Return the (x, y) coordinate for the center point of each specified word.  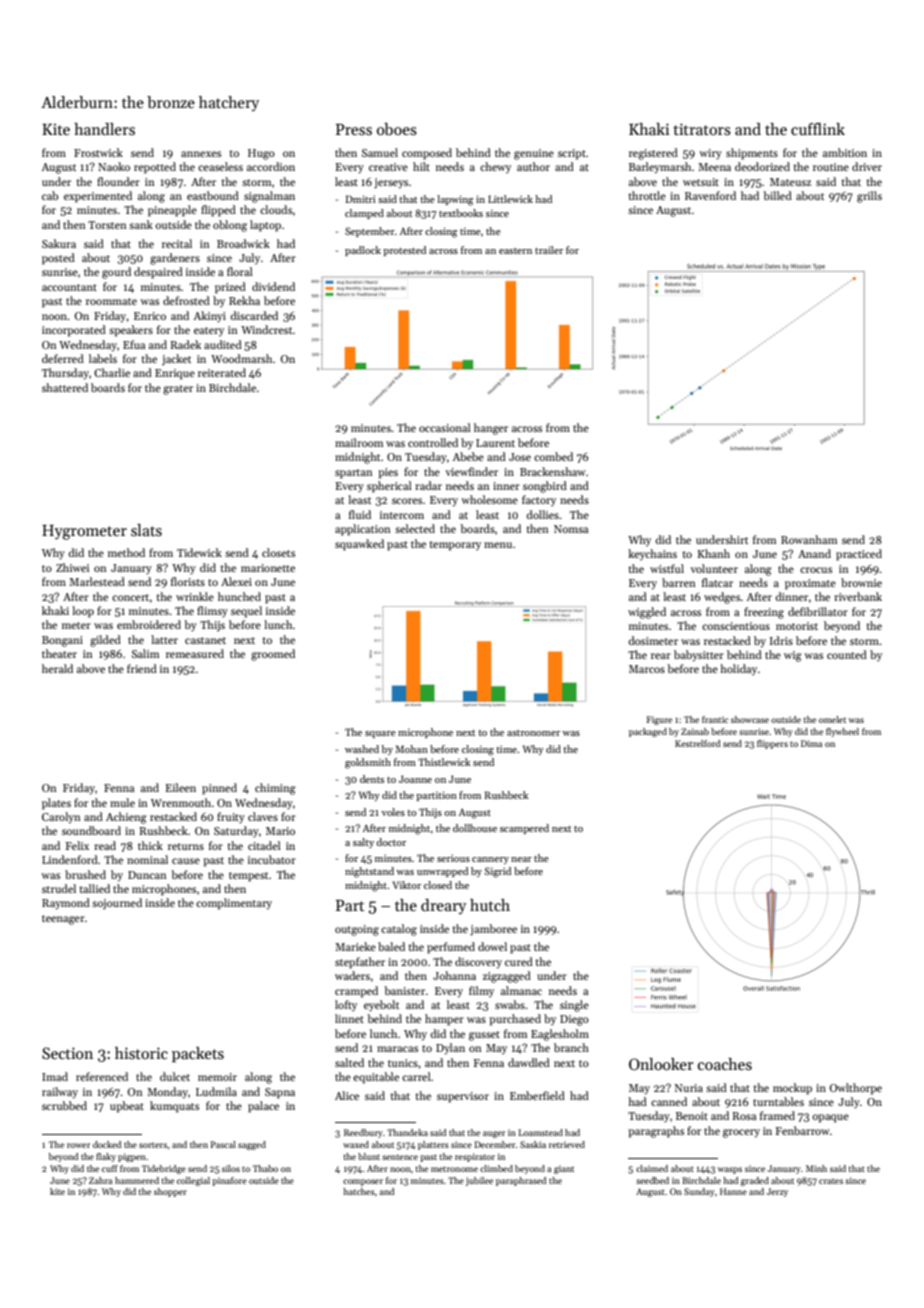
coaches (725, 1064)
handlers (104, 129)
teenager (63, 920)
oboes (397, 129)
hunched (239, 596)
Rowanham (809, 539)
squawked (359, 545)
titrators (702, 129)
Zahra (100, 1180)
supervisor (463, 1097)
